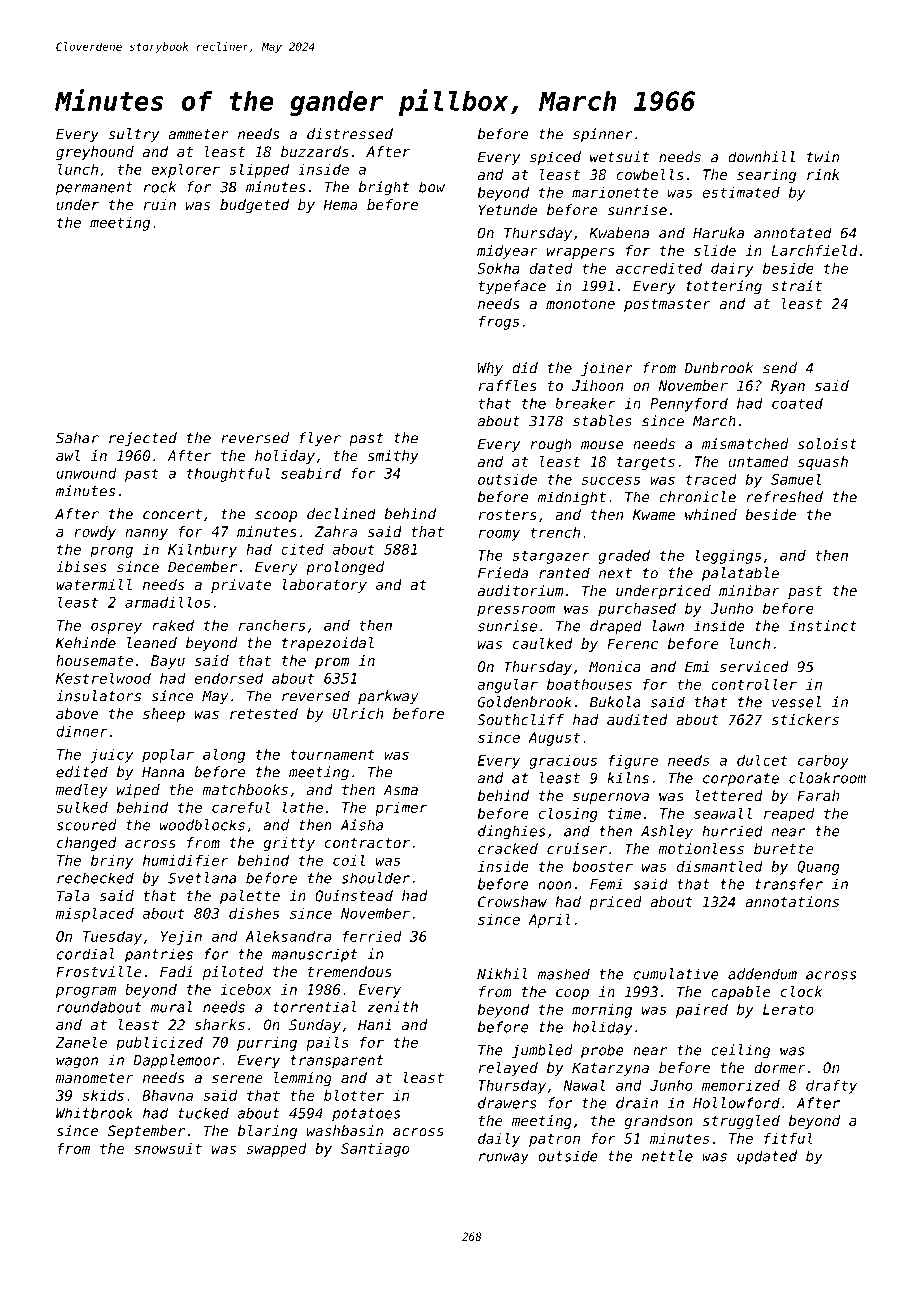 The width and height of the screenshot is (924, 1314). What do you see at coordinates (229, 678) in the screenshot?
I see `endorsed` at bounding box center [229, 678].
